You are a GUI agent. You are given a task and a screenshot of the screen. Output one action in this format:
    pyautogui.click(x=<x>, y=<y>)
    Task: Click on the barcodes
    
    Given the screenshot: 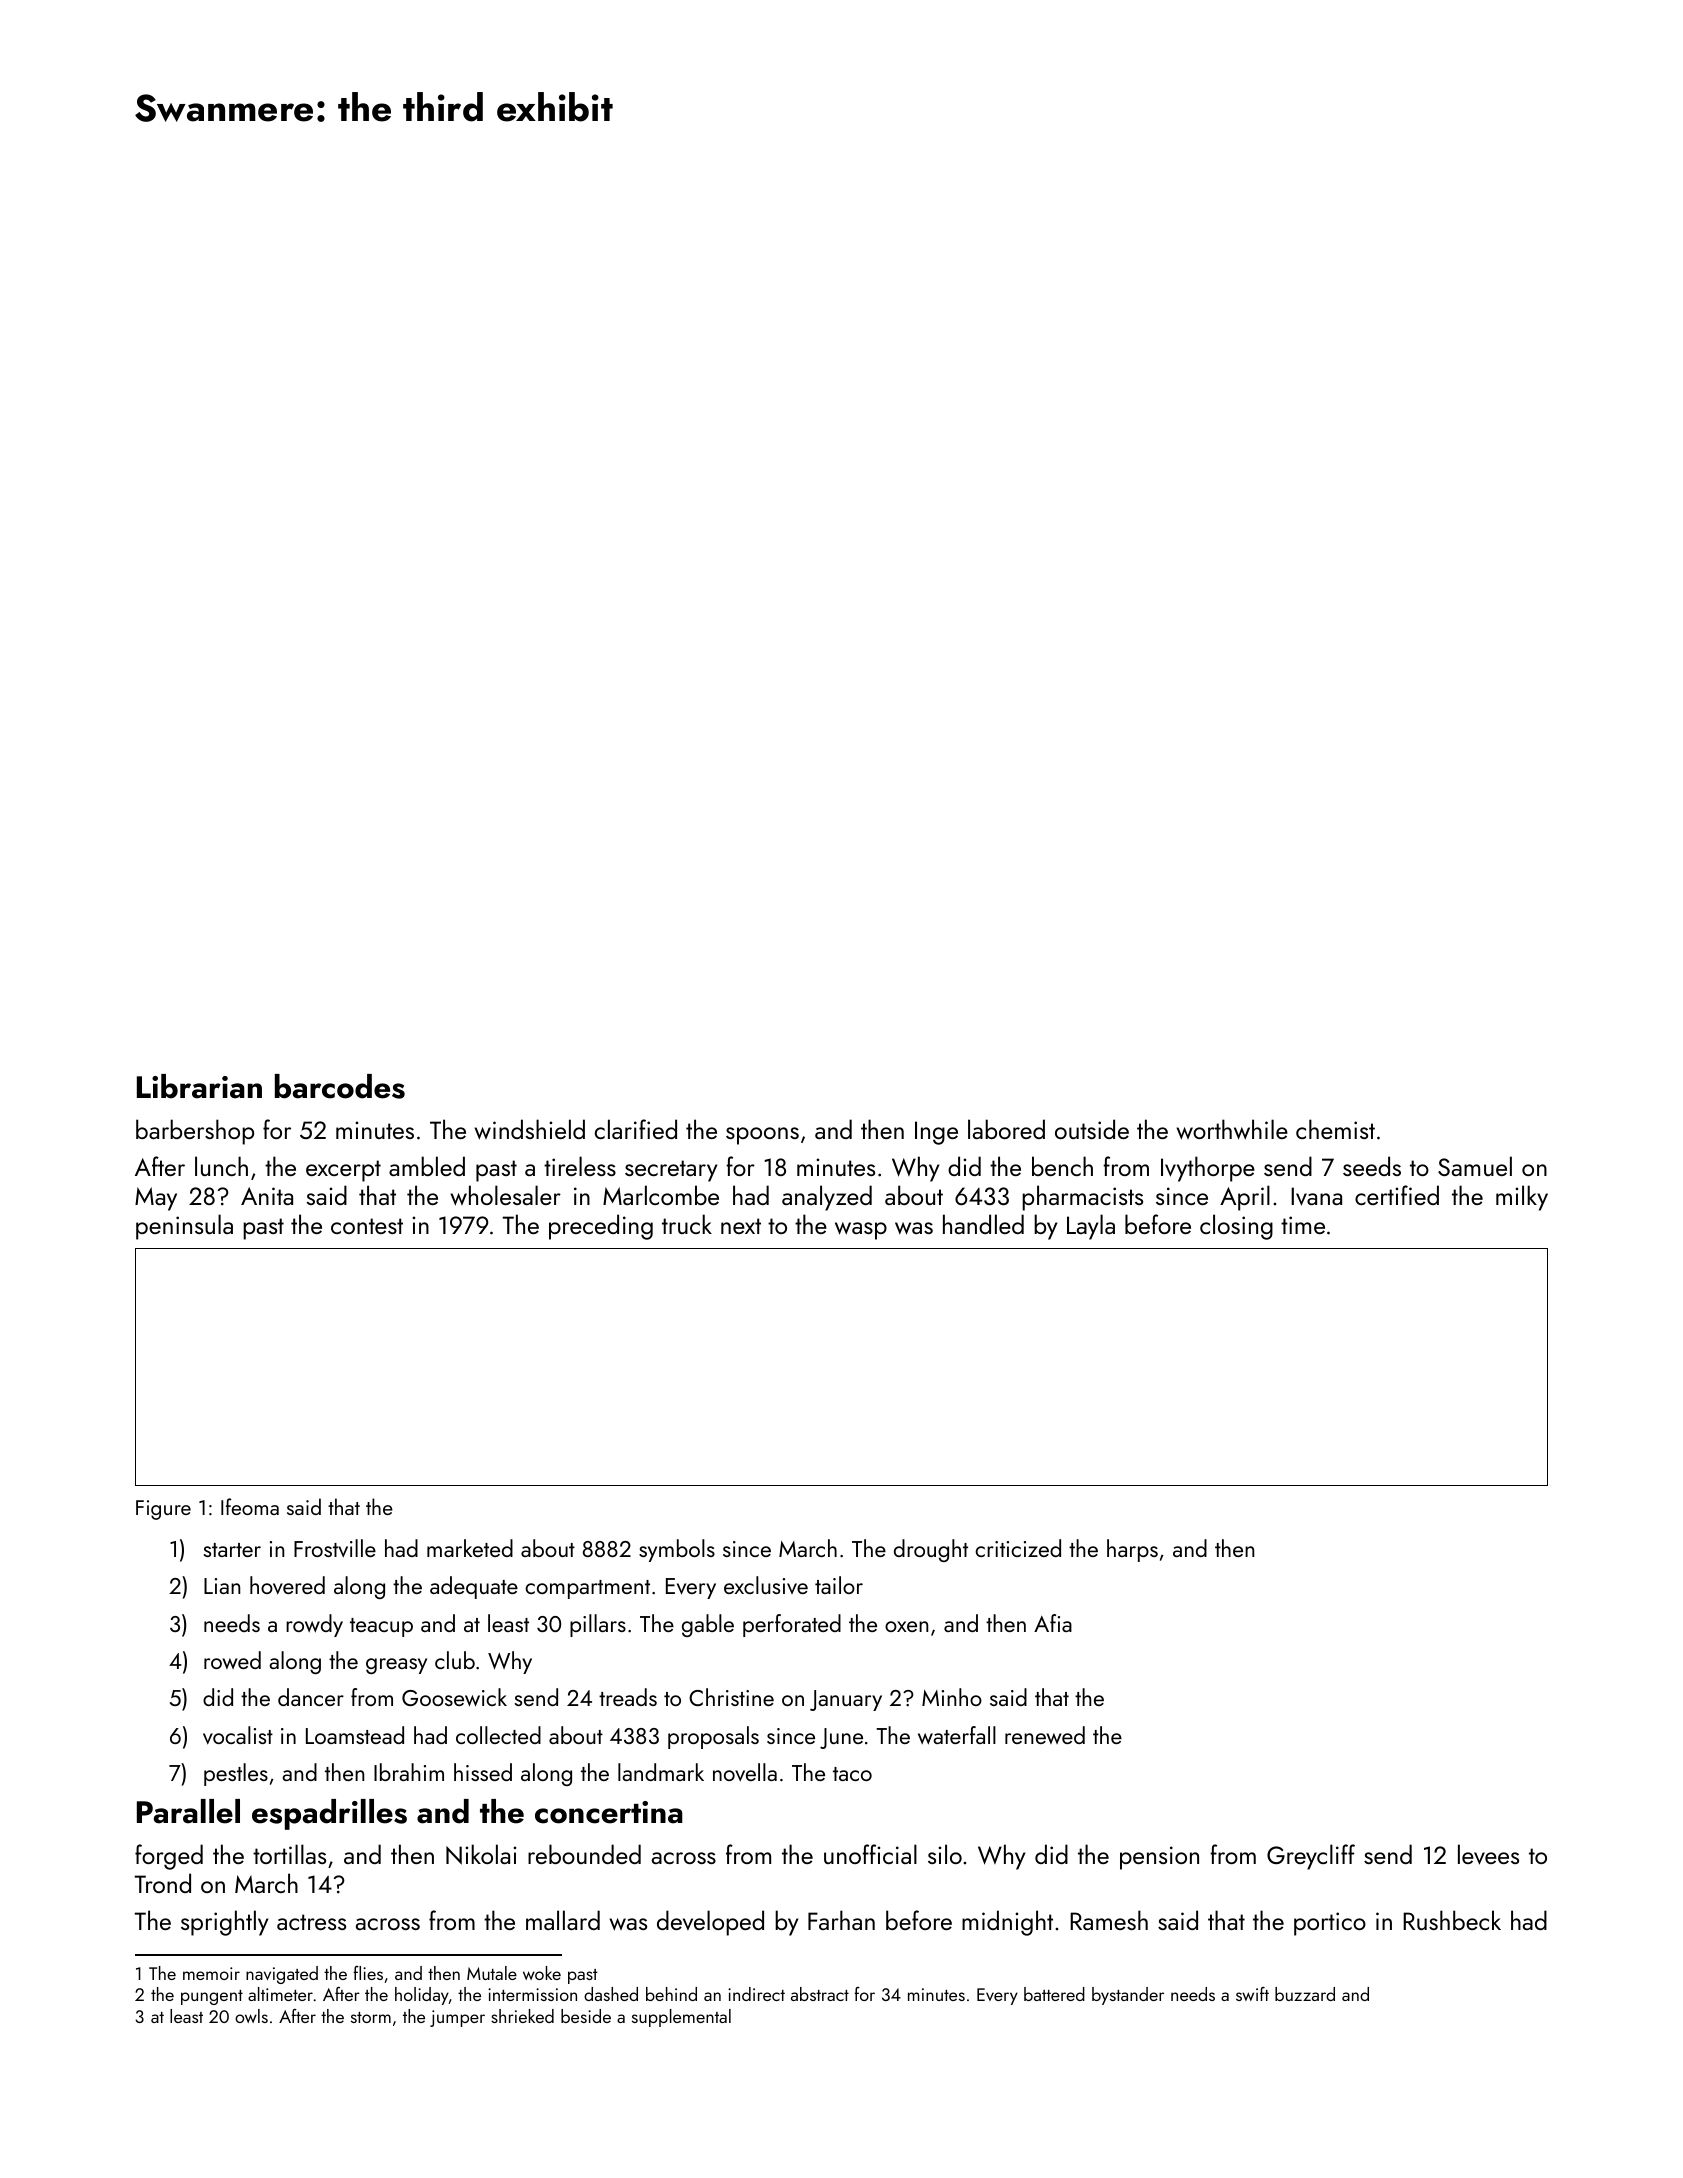 What is the action you would take?
    pyautogui.click(x=340, y=1086)
